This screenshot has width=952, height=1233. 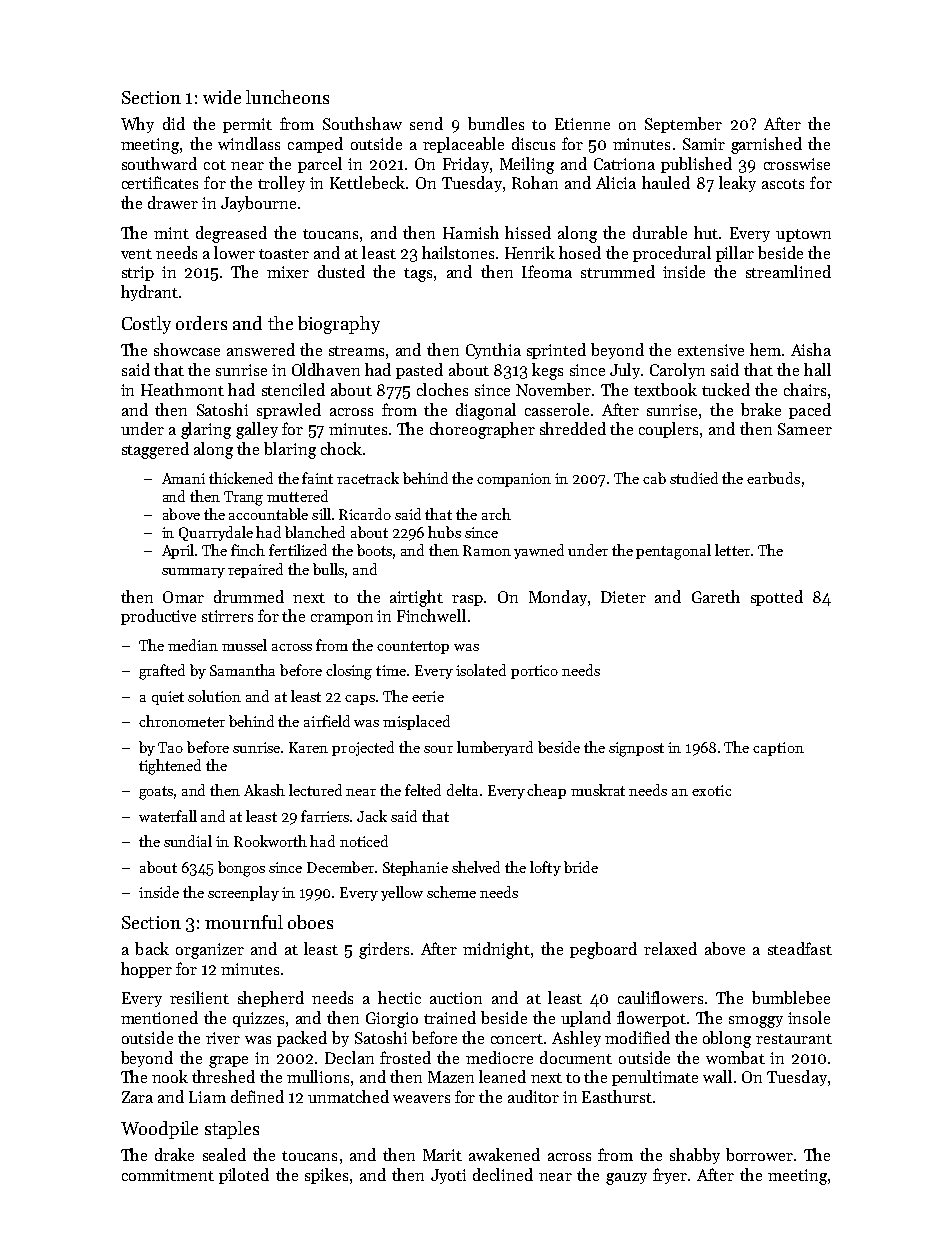 I want to click on cloches, so click(x=442, y=389).
